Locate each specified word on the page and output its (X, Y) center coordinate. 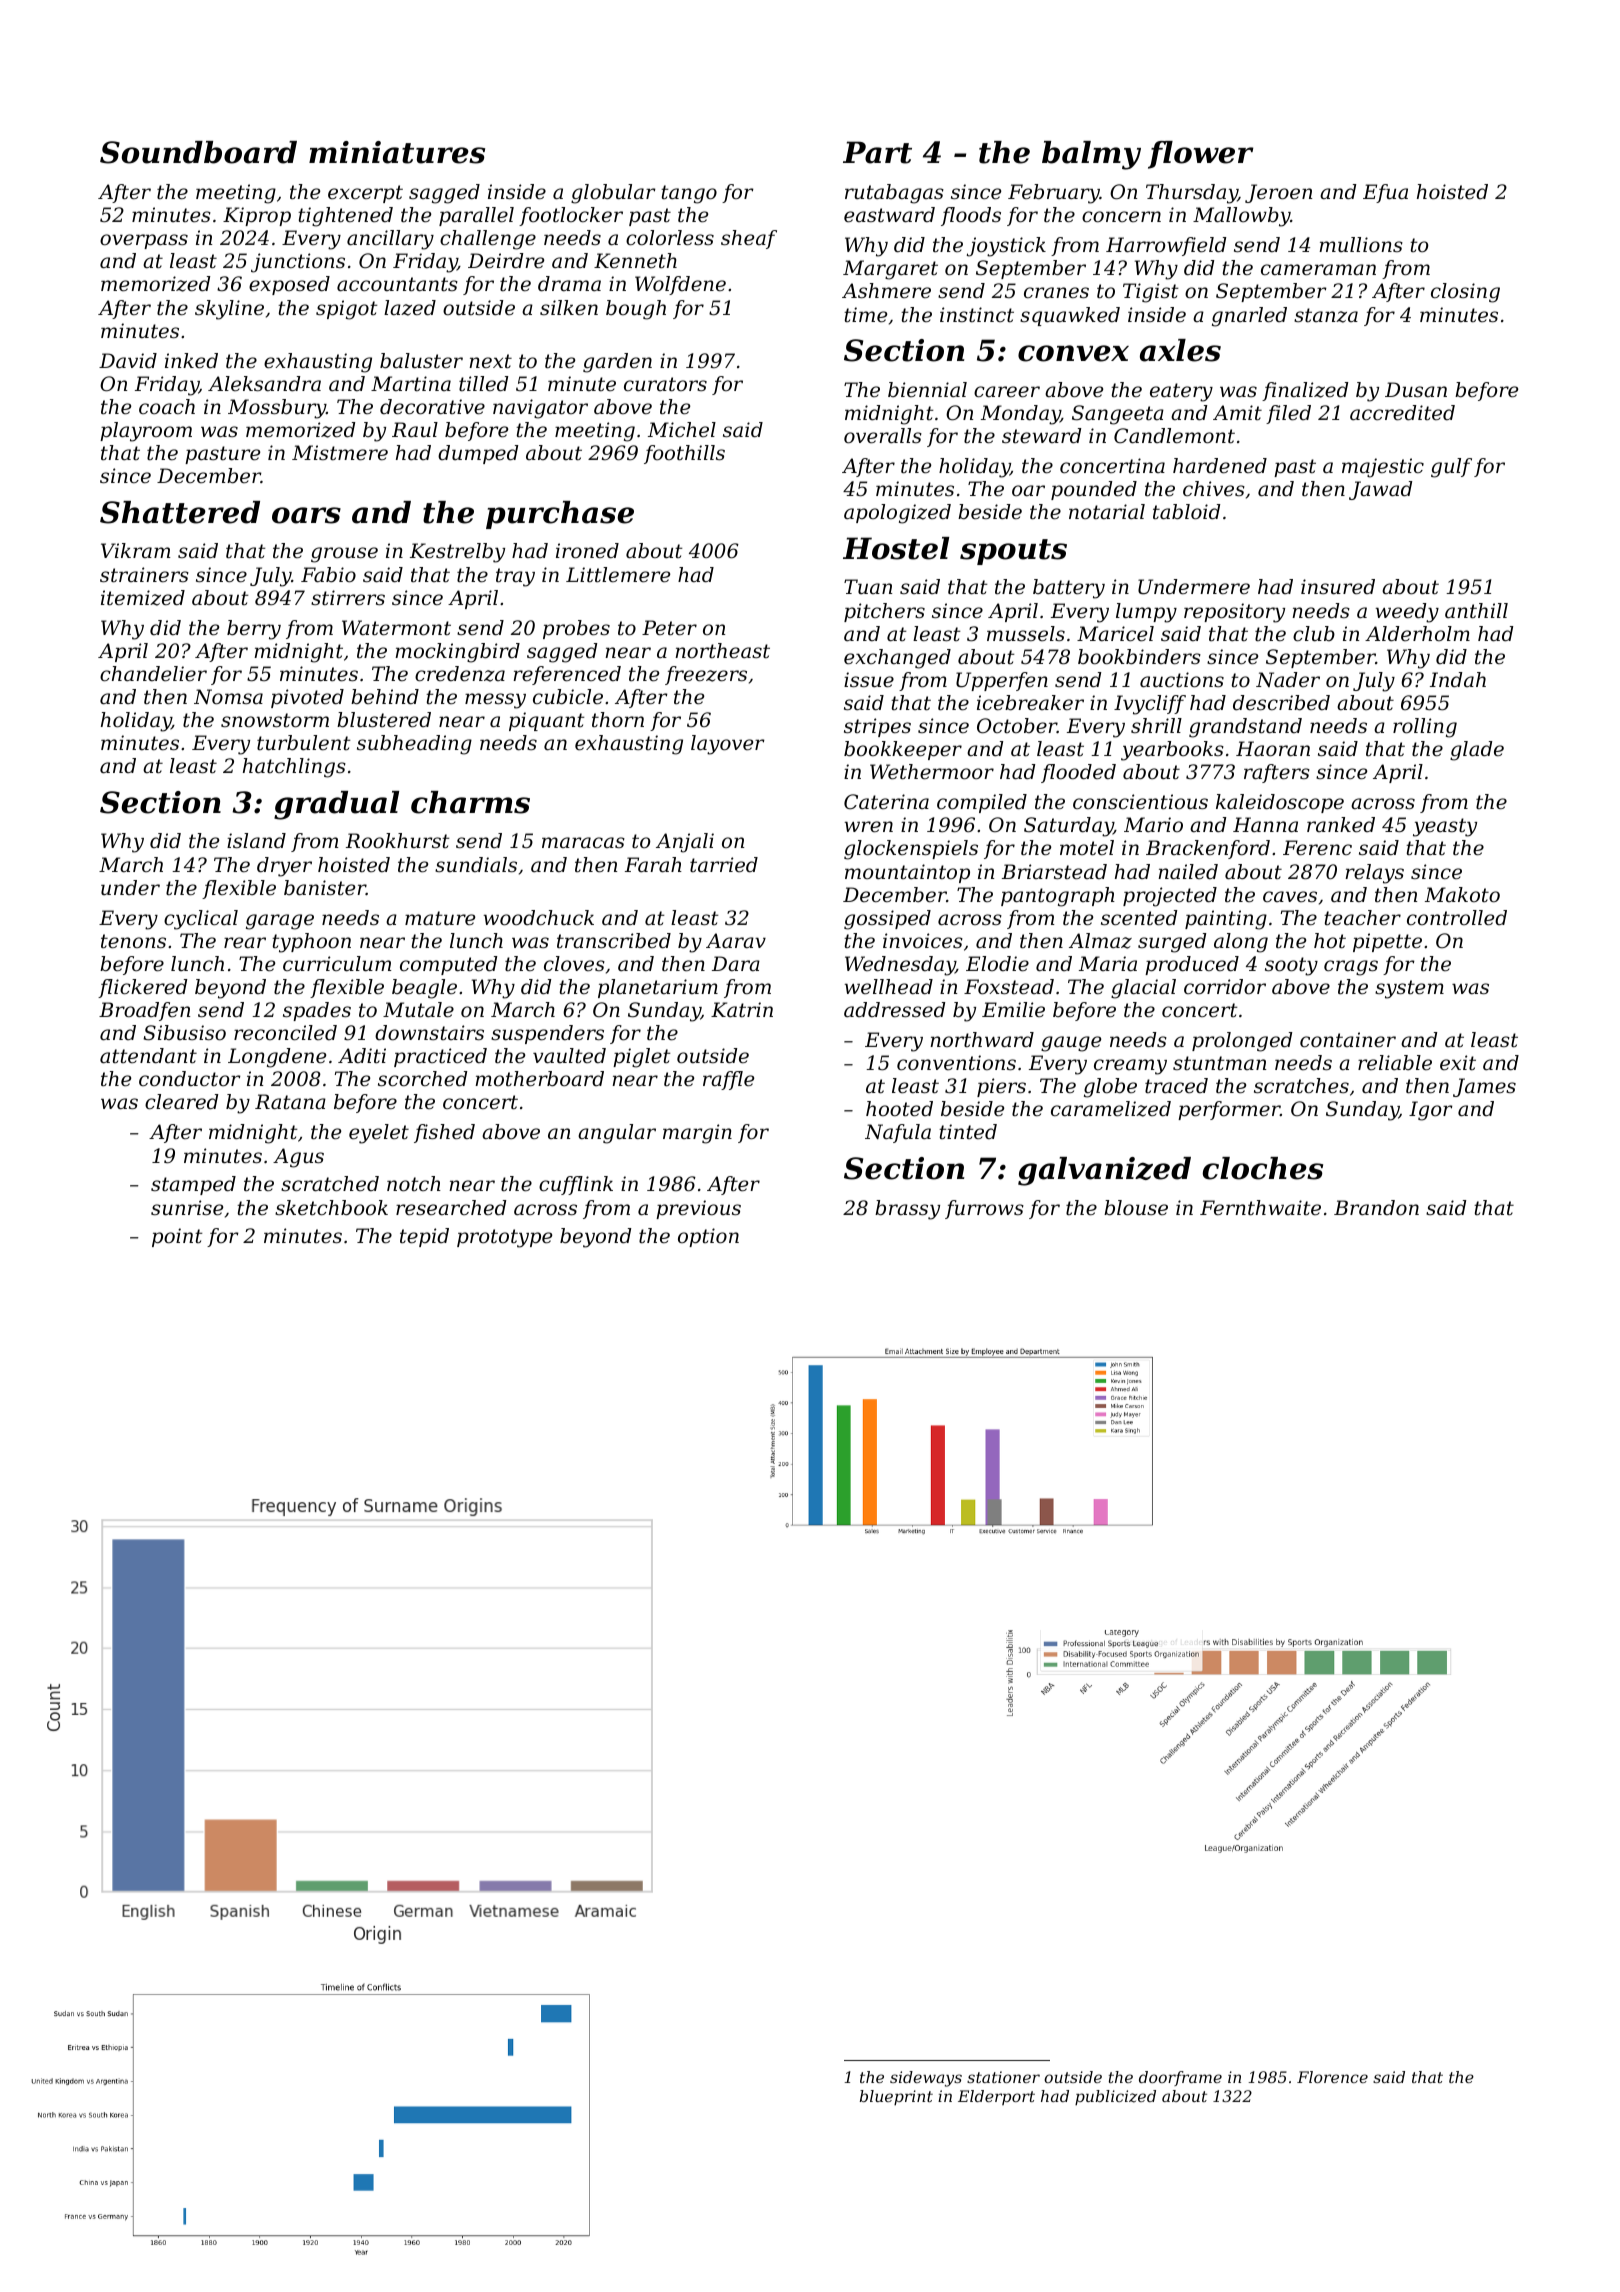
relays (1374, 874)
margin (697, 1134)
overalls (883, 436)
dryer (284, 867)
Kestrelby (457, 553)
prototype (504, 1238)
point (177, 1237)
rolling (1425, 728)
